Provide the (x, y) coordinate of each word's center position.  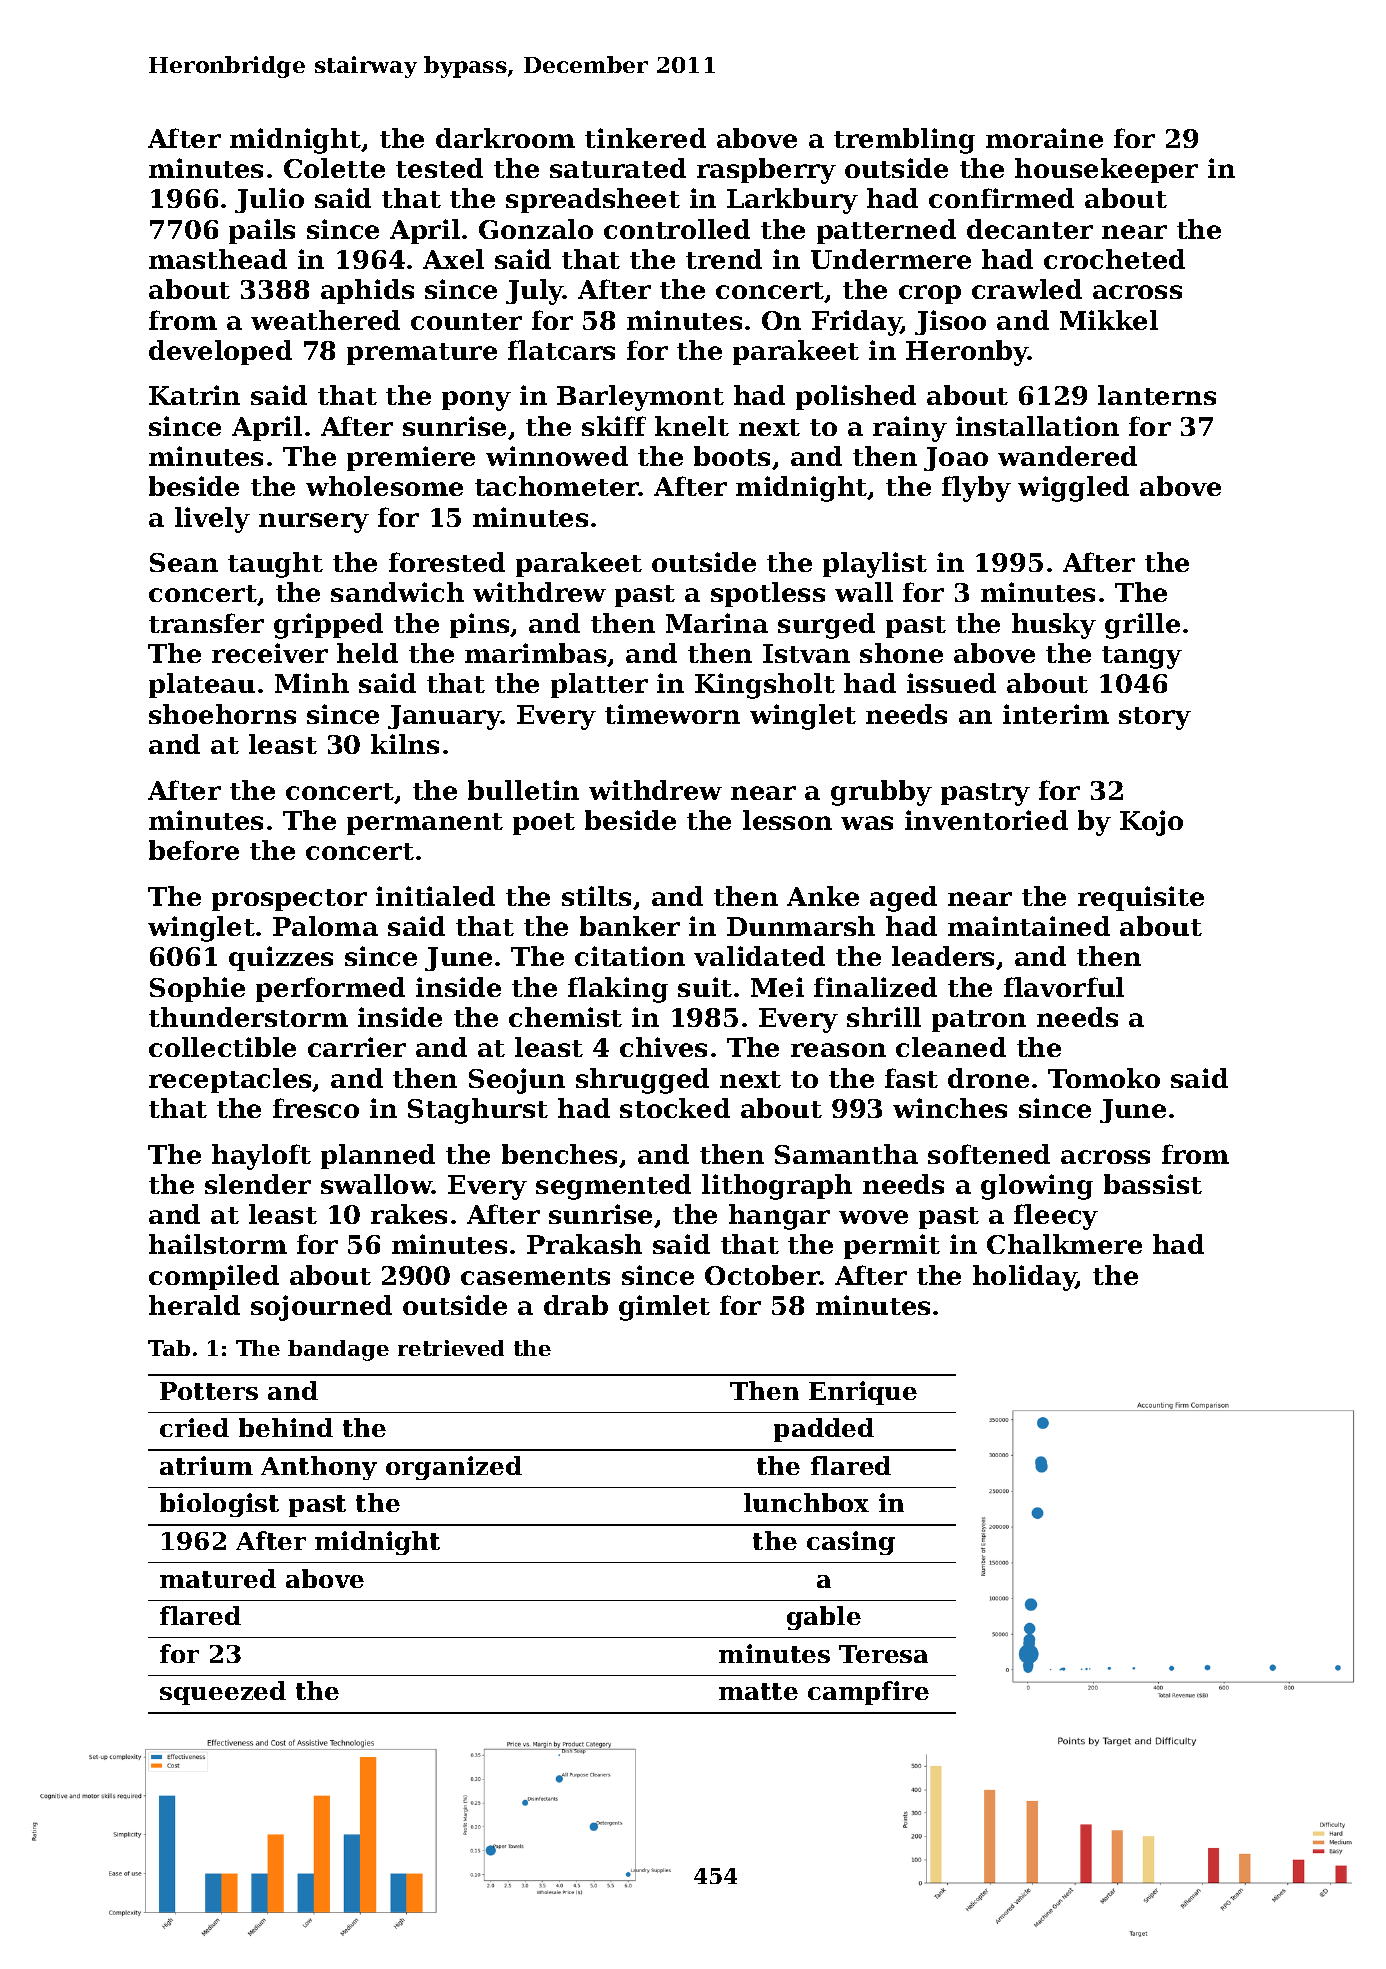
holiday (1024, 1278)
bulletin (523, 790)
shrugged (642, 1081)
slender (258, 1184)
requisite (1141, 898)
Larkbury (792, 201)
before (194, 850)
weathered (325, 320)
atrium (206, 1465)
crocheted (1114, 259)
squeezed (223, 1693)
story (1155, 718)
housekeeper (1106, 170)
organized (454, 1468)
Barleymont (640, 398)
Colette (334, 168)
